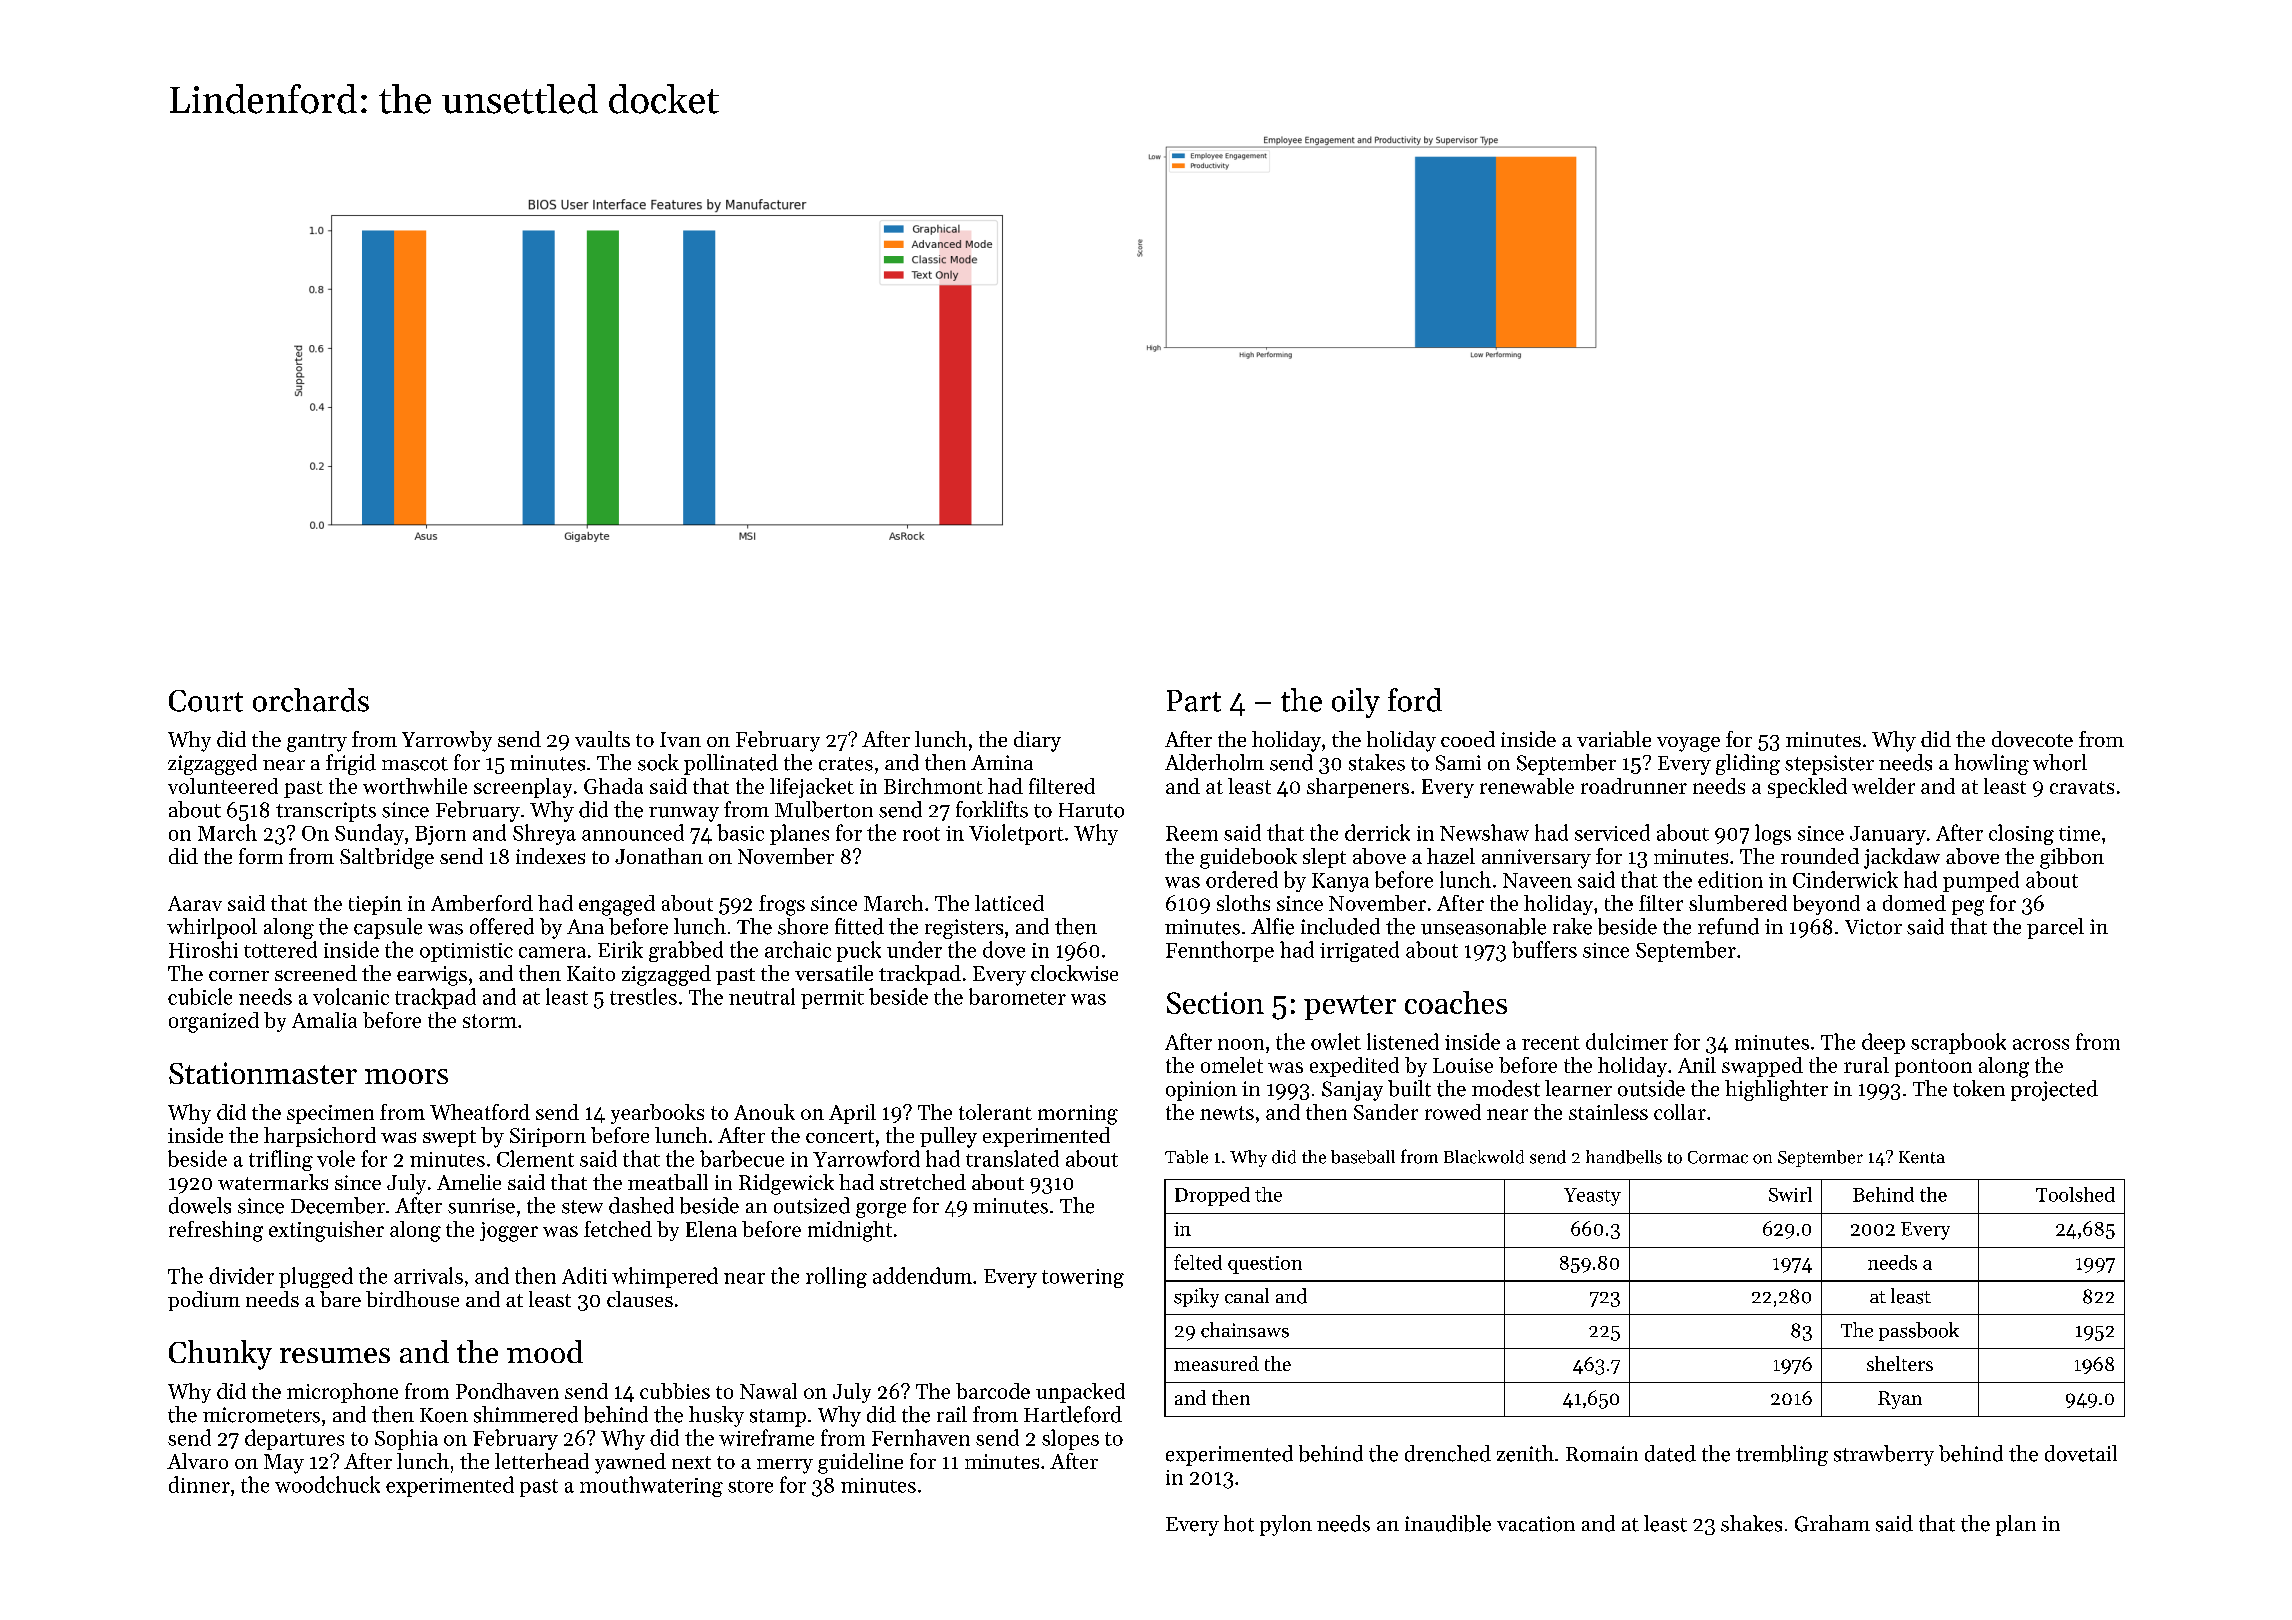  I want to click on Jonathan, so click(659, 856).
